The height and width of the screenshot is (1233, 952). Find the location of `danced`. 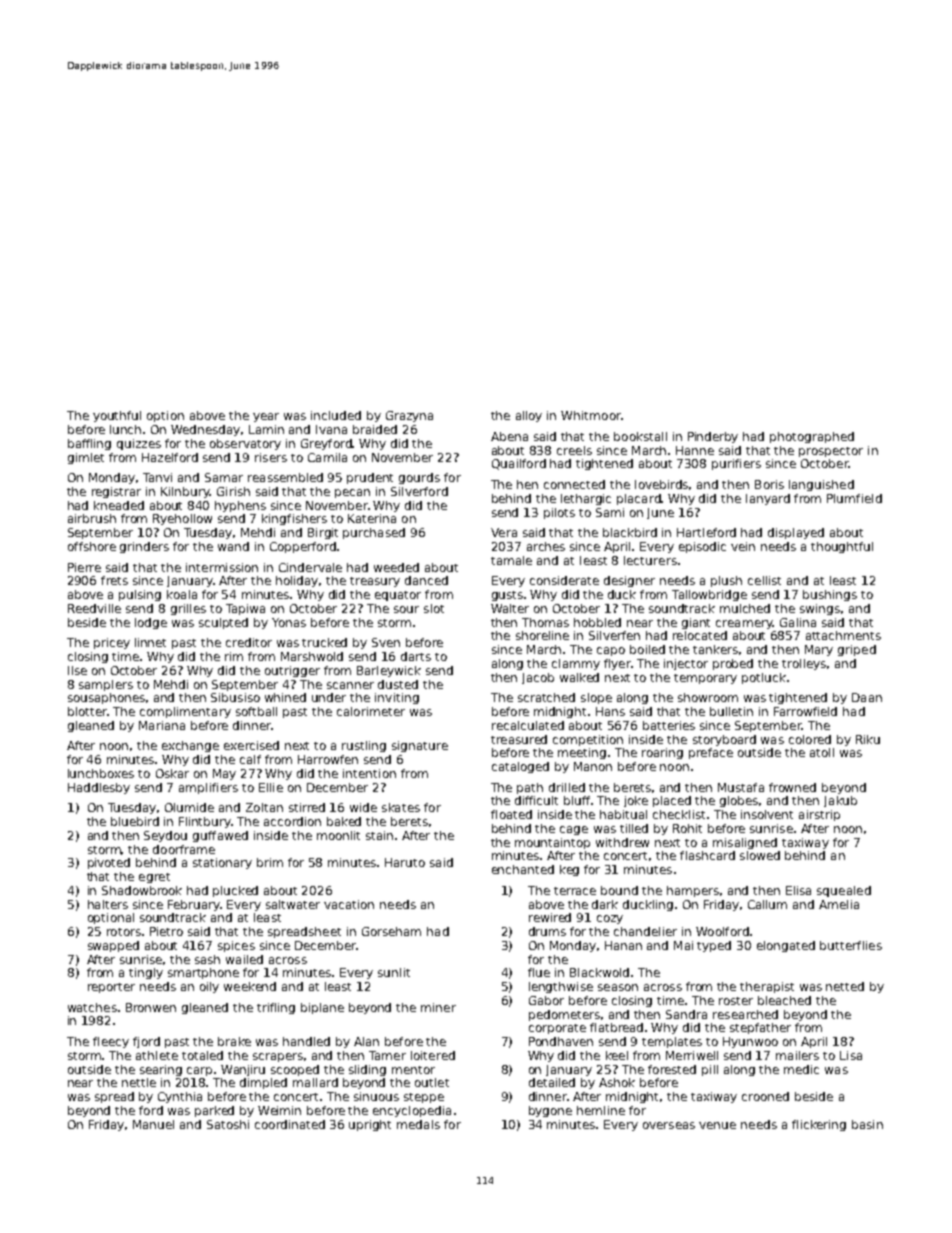

danced is located at coordinates (426, 580).
